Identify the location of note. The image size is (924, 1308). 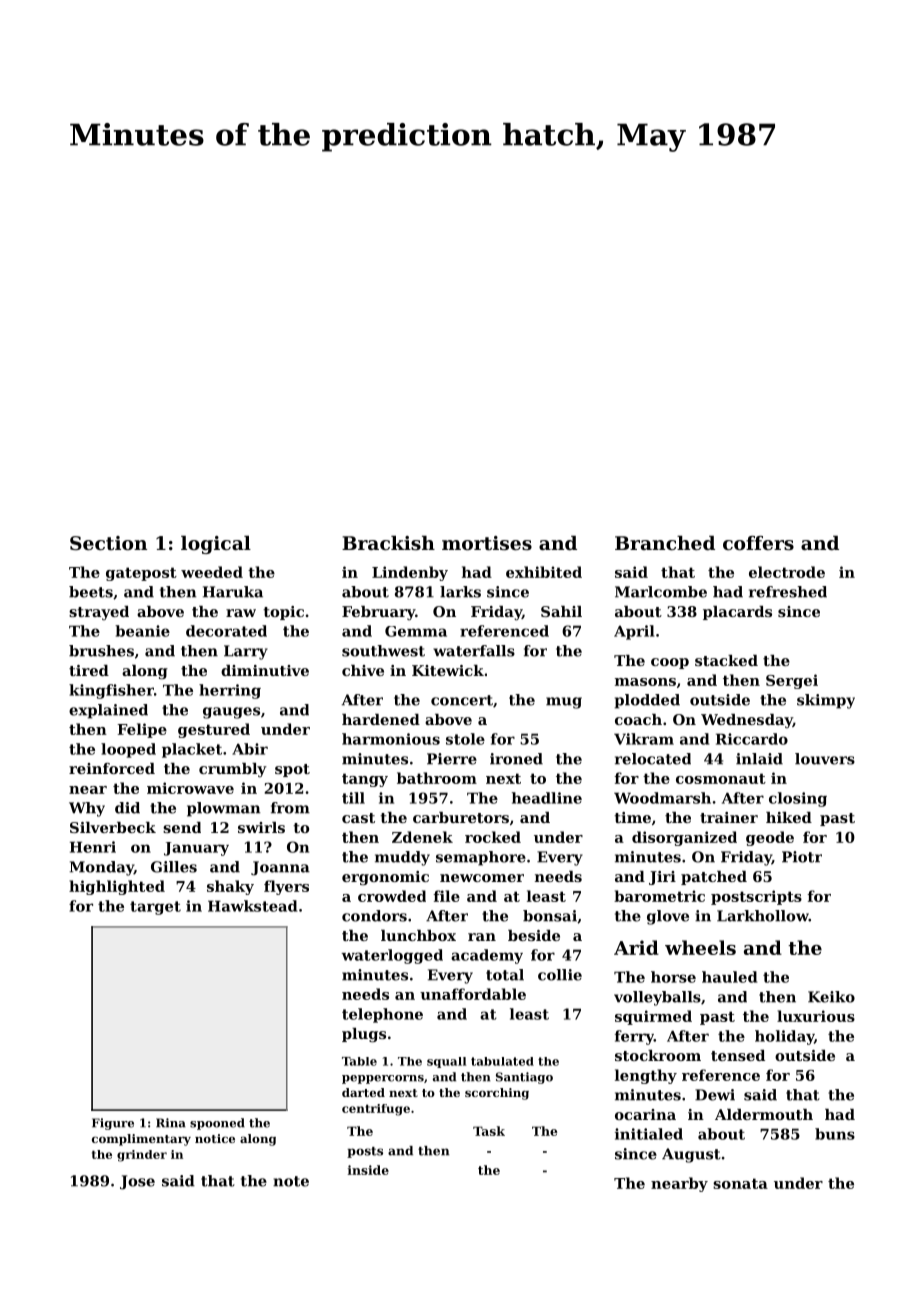
(291, 1181).
